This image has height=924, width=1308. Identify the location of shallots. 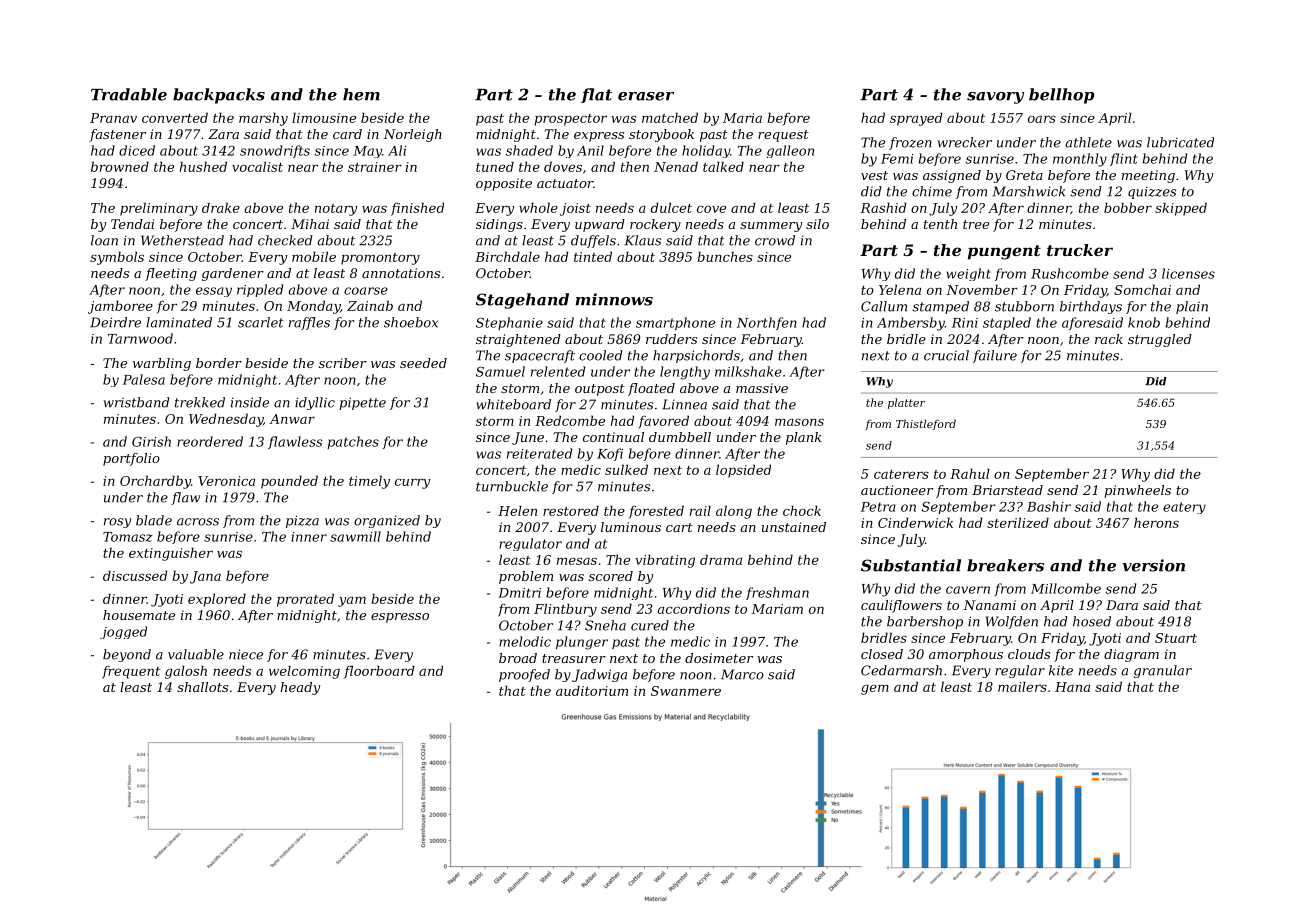
(202, 687).
